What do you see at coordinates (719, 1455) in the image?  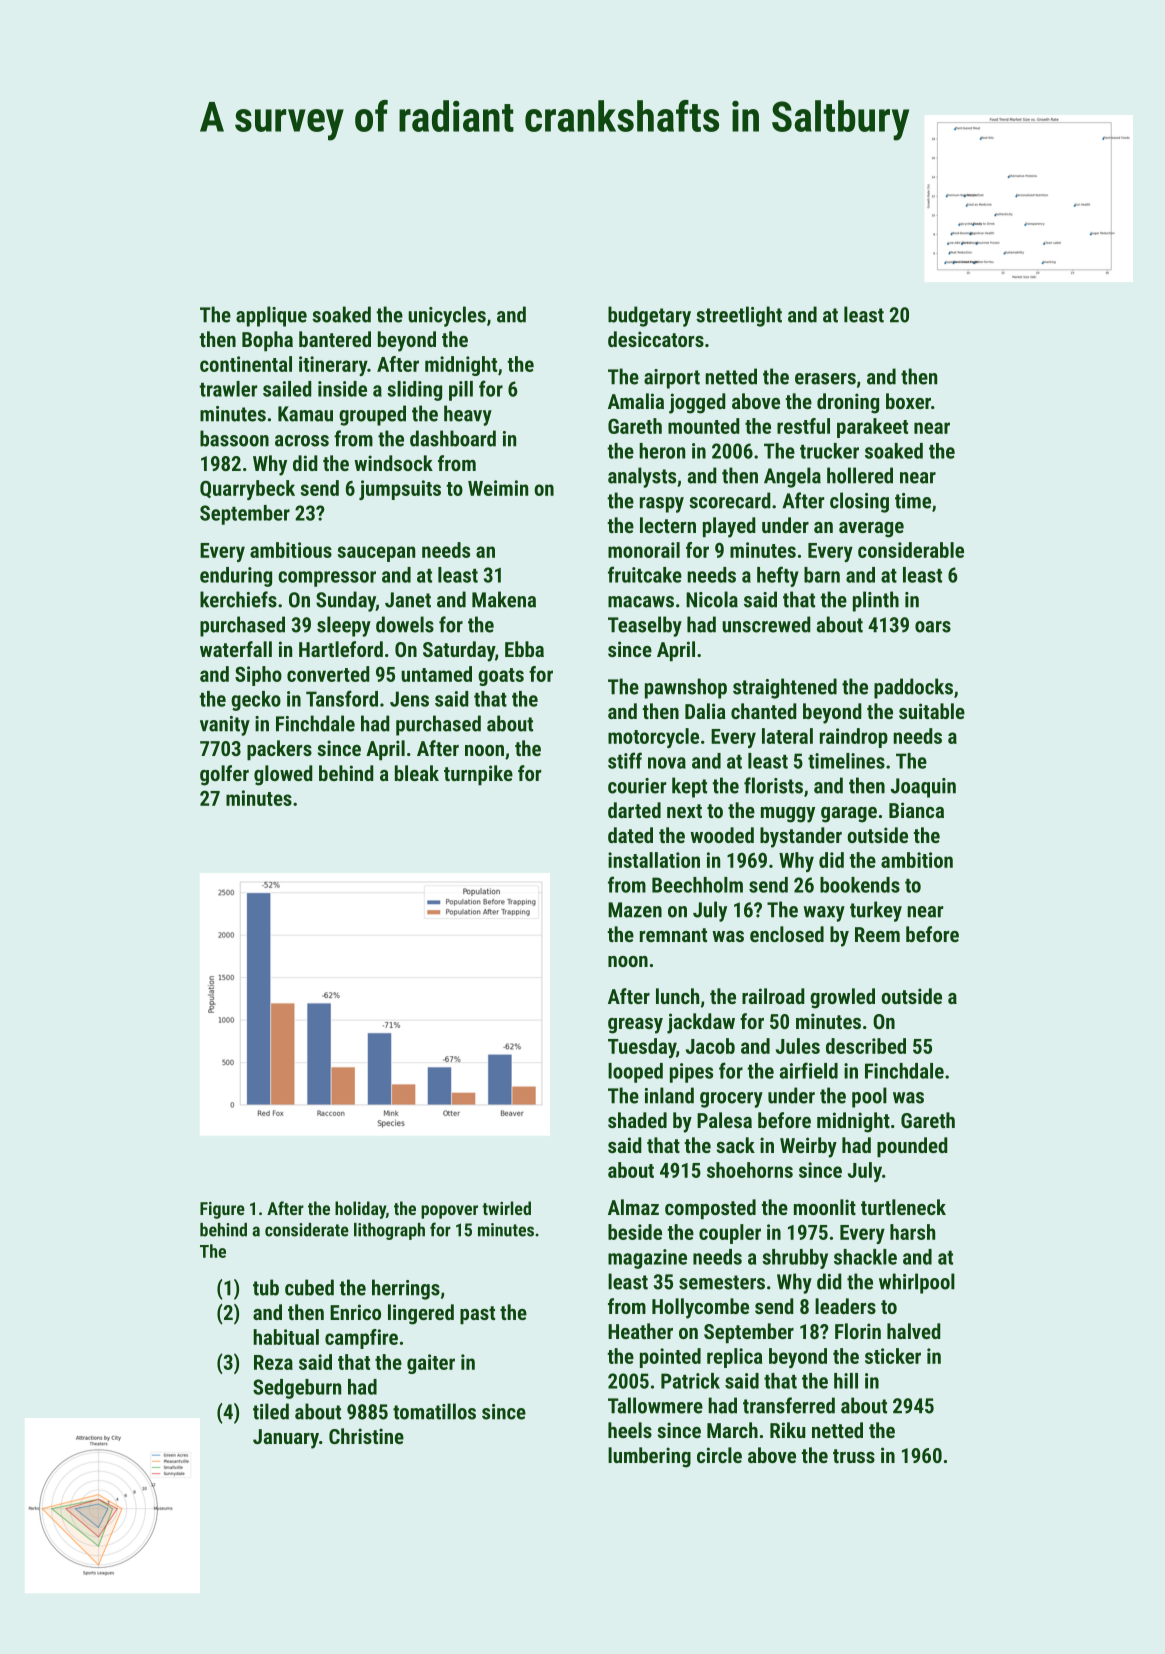 I see `circle` at bounding box center [719, 1455].
